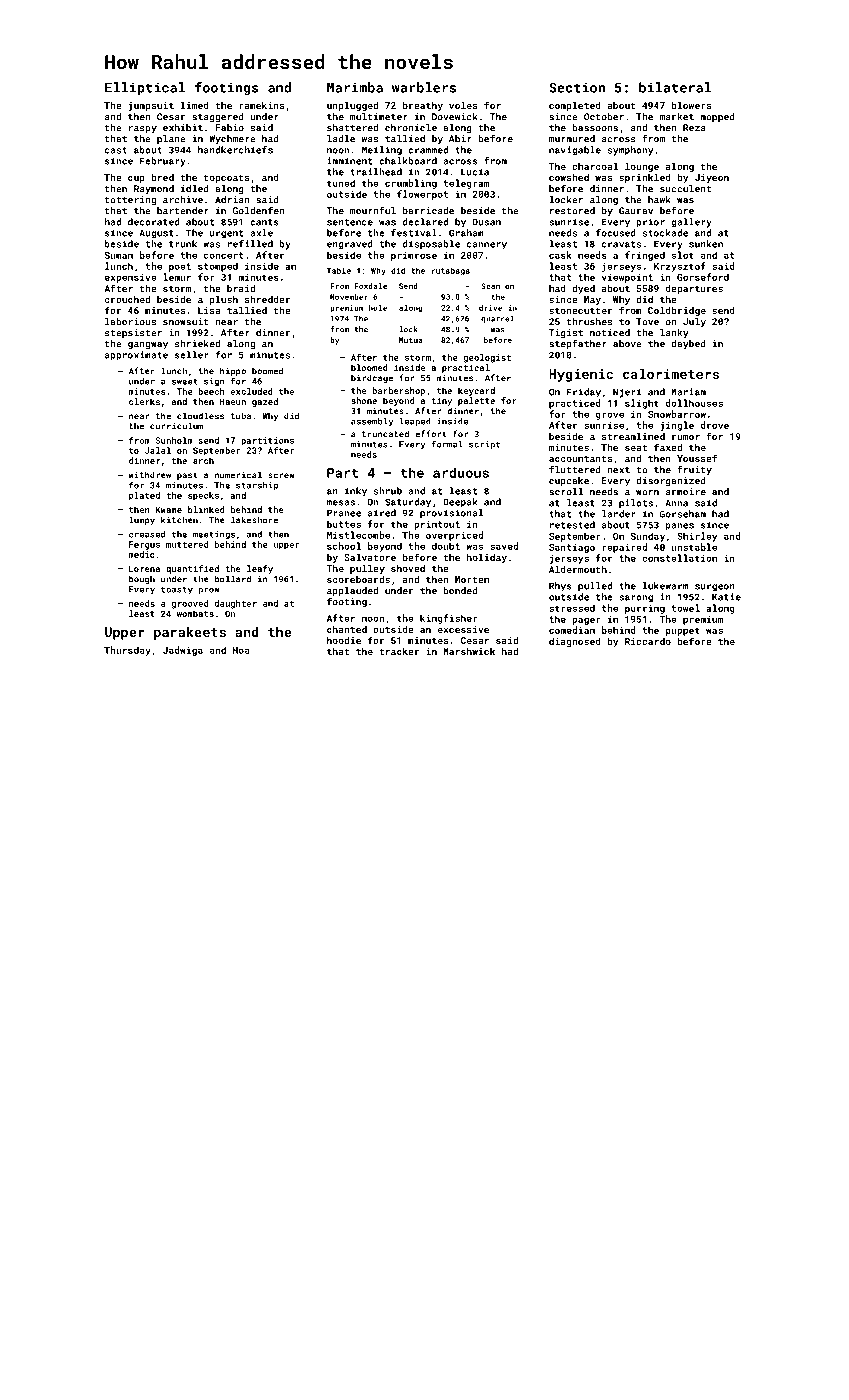 Image resolution: width=849 pixels, height=1400 pixels. I want to click on warblers, so click(424, 87).
